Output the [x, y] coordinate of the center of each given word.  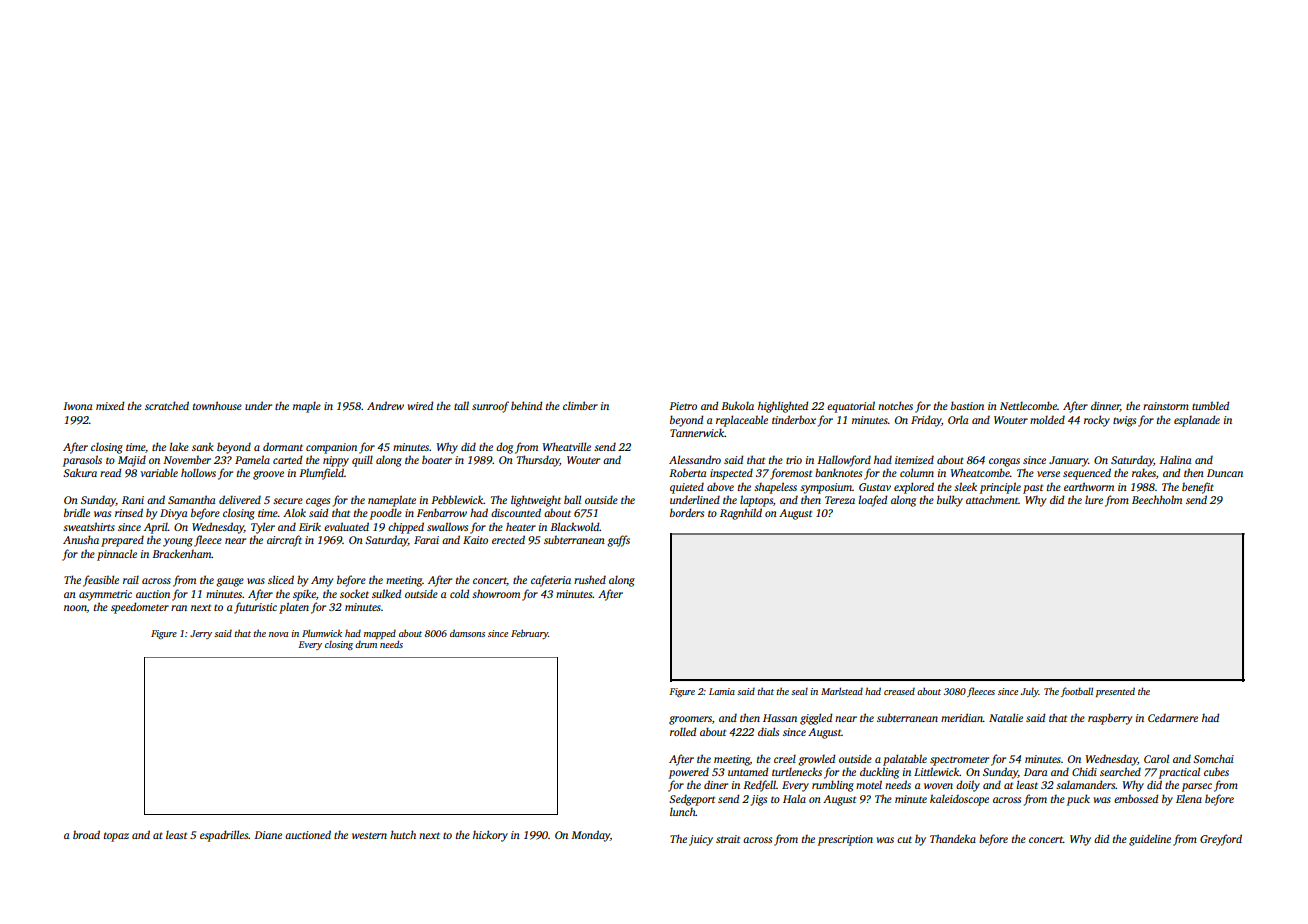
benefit [1198, 488]
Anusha [81, 539]
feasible [101, 581]
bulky [950, 501]
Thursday [538, 461]
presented [1115, 692]
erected [508, 539]
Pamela [252, 459]
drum [366, 644]
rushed [590, 579]
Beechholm [1157, 499]
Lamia [722, 691]
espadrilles [224, 836]
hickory [490, 836]
